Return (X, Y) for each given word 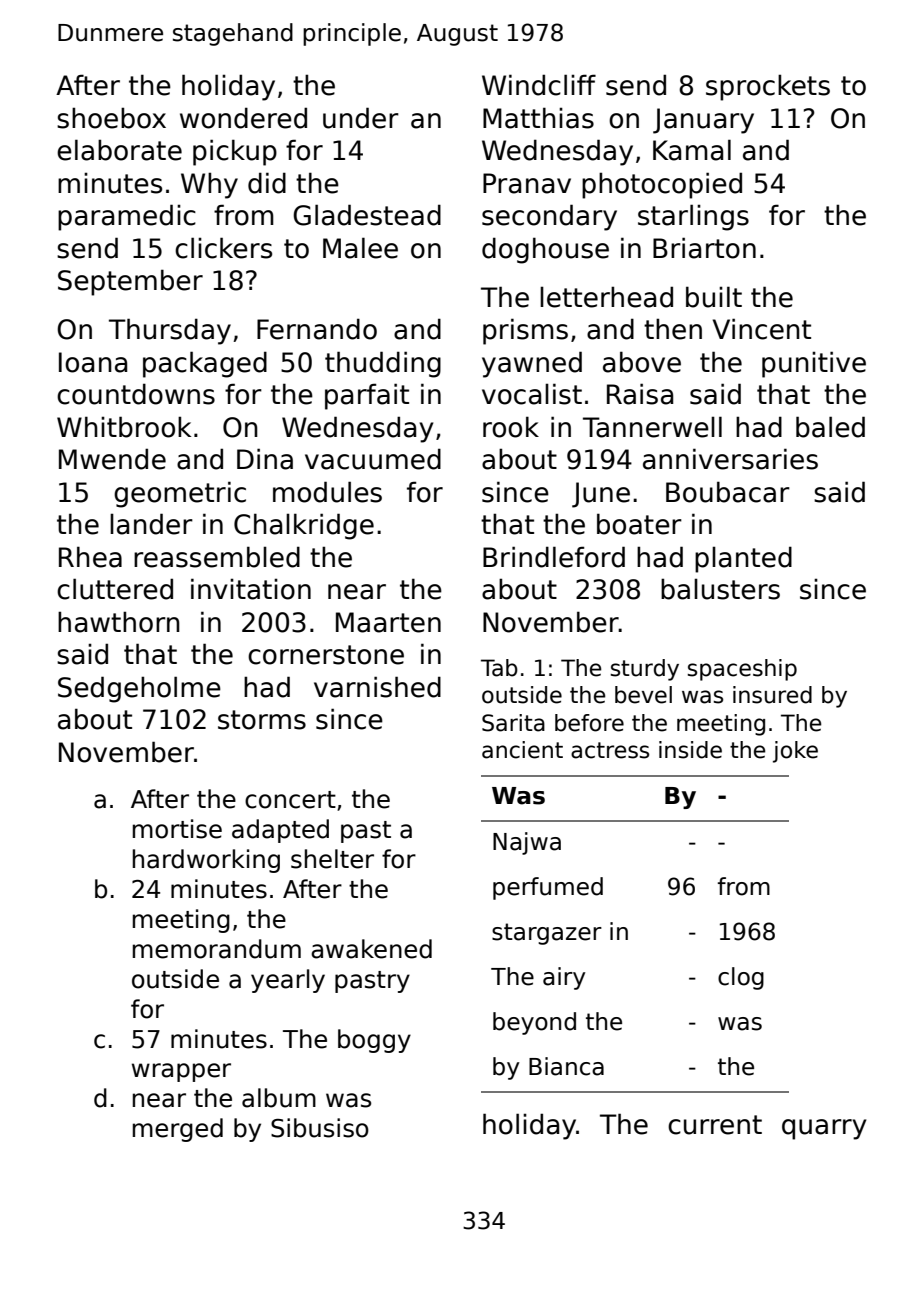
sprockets (768, 87)
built (714, 297)
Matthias (538, 118)
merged (178, 1130)
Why (209, 185)
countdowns (136, 394)
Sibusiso (320, 1128)
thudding (383, 364)
